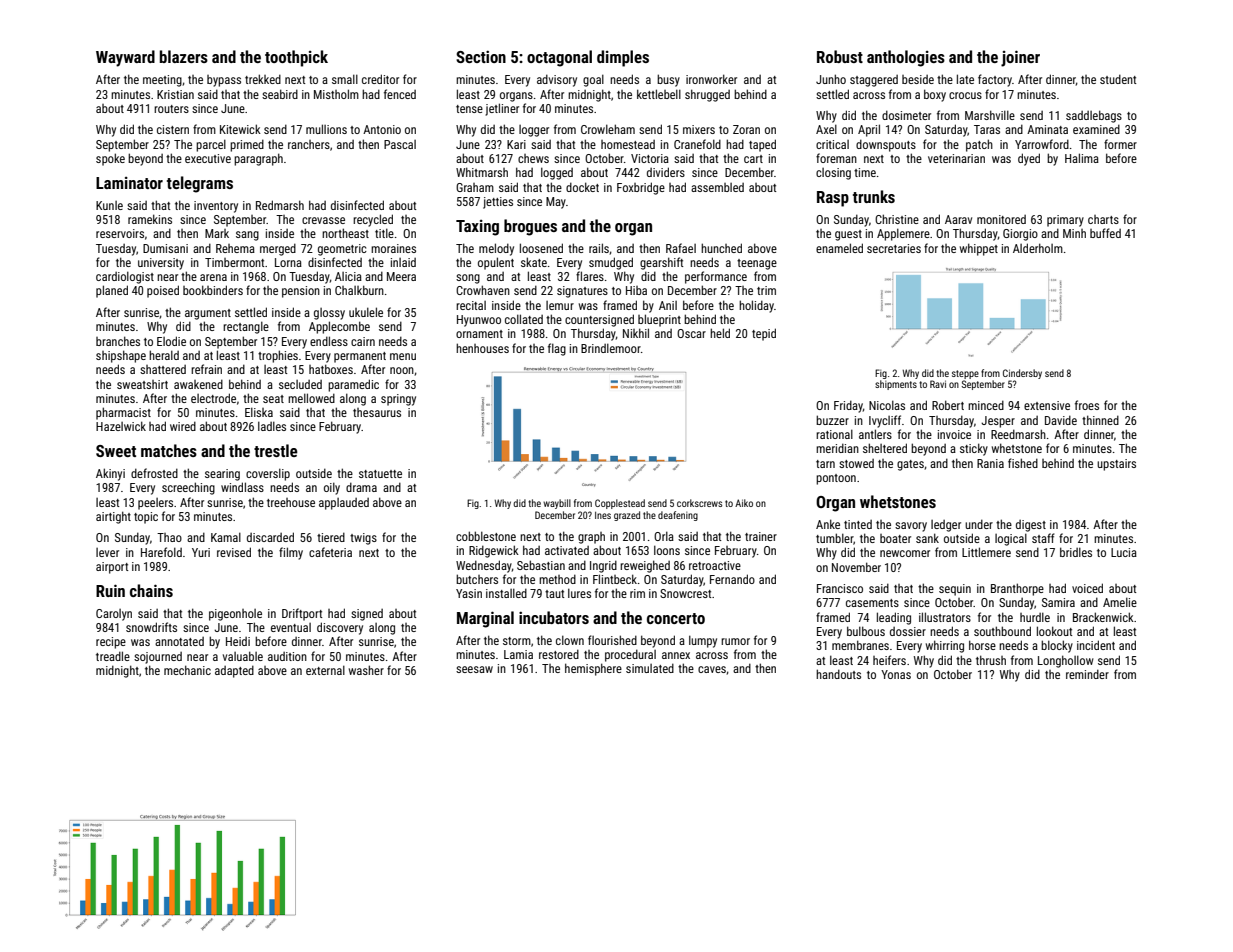 This screenshot has width=1233, height=952. I want to click on treadle, so click(113, 656).
